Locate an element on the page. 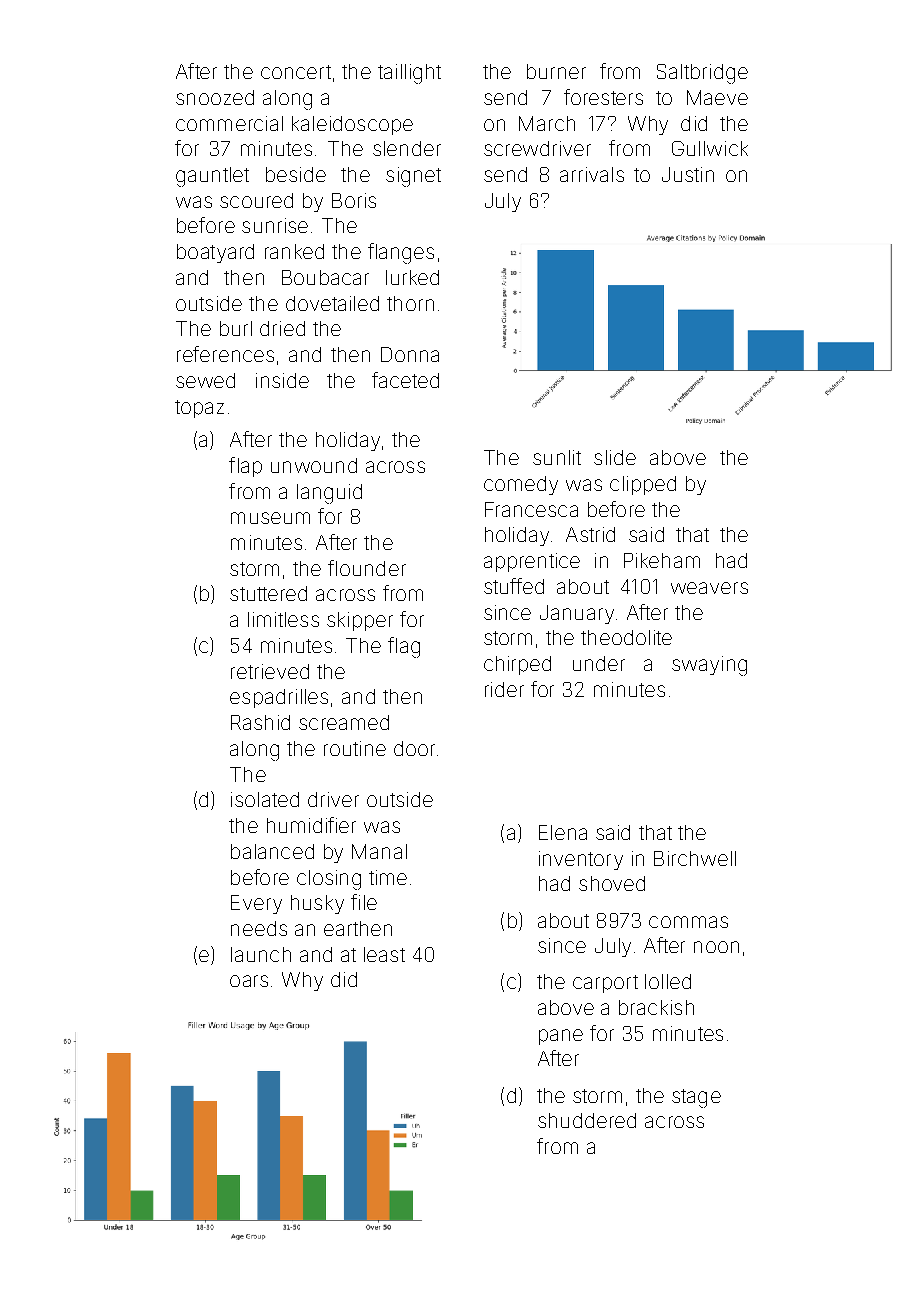  signet is located at coordinates (413, 177).
